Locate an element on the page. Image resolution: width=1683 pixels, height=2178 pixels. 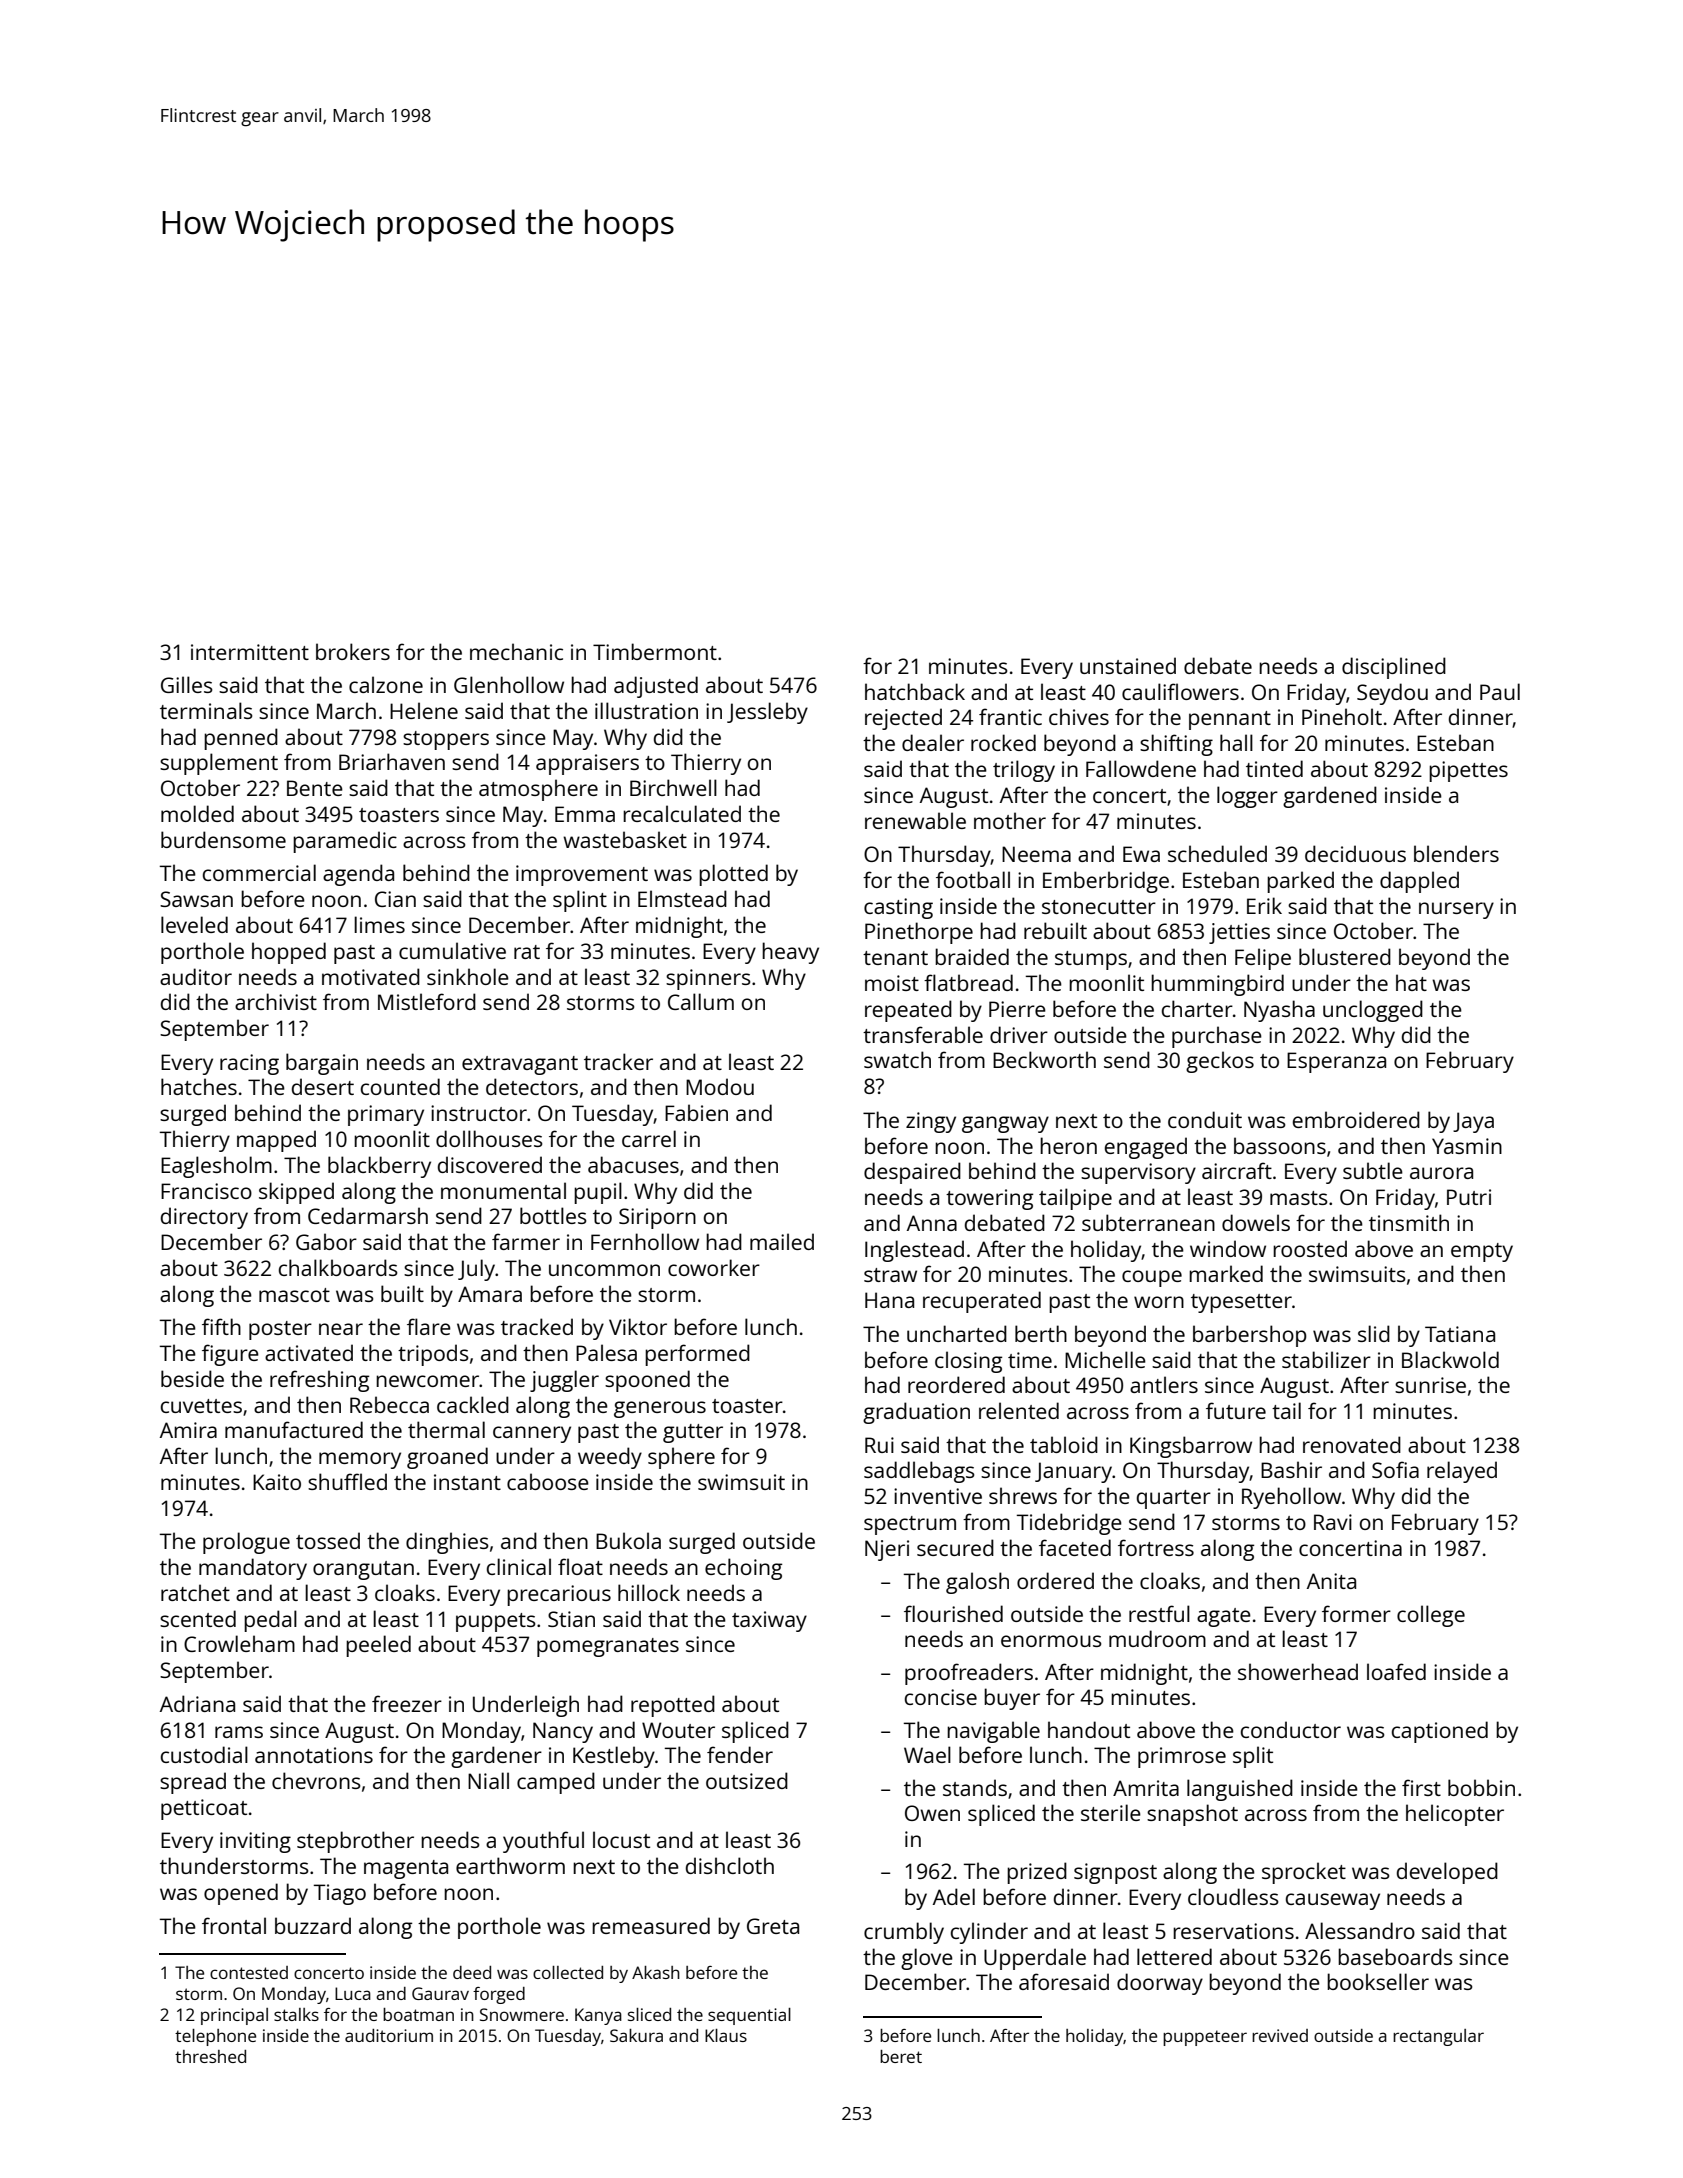
carrel is located at coordinates (649, 1138).
